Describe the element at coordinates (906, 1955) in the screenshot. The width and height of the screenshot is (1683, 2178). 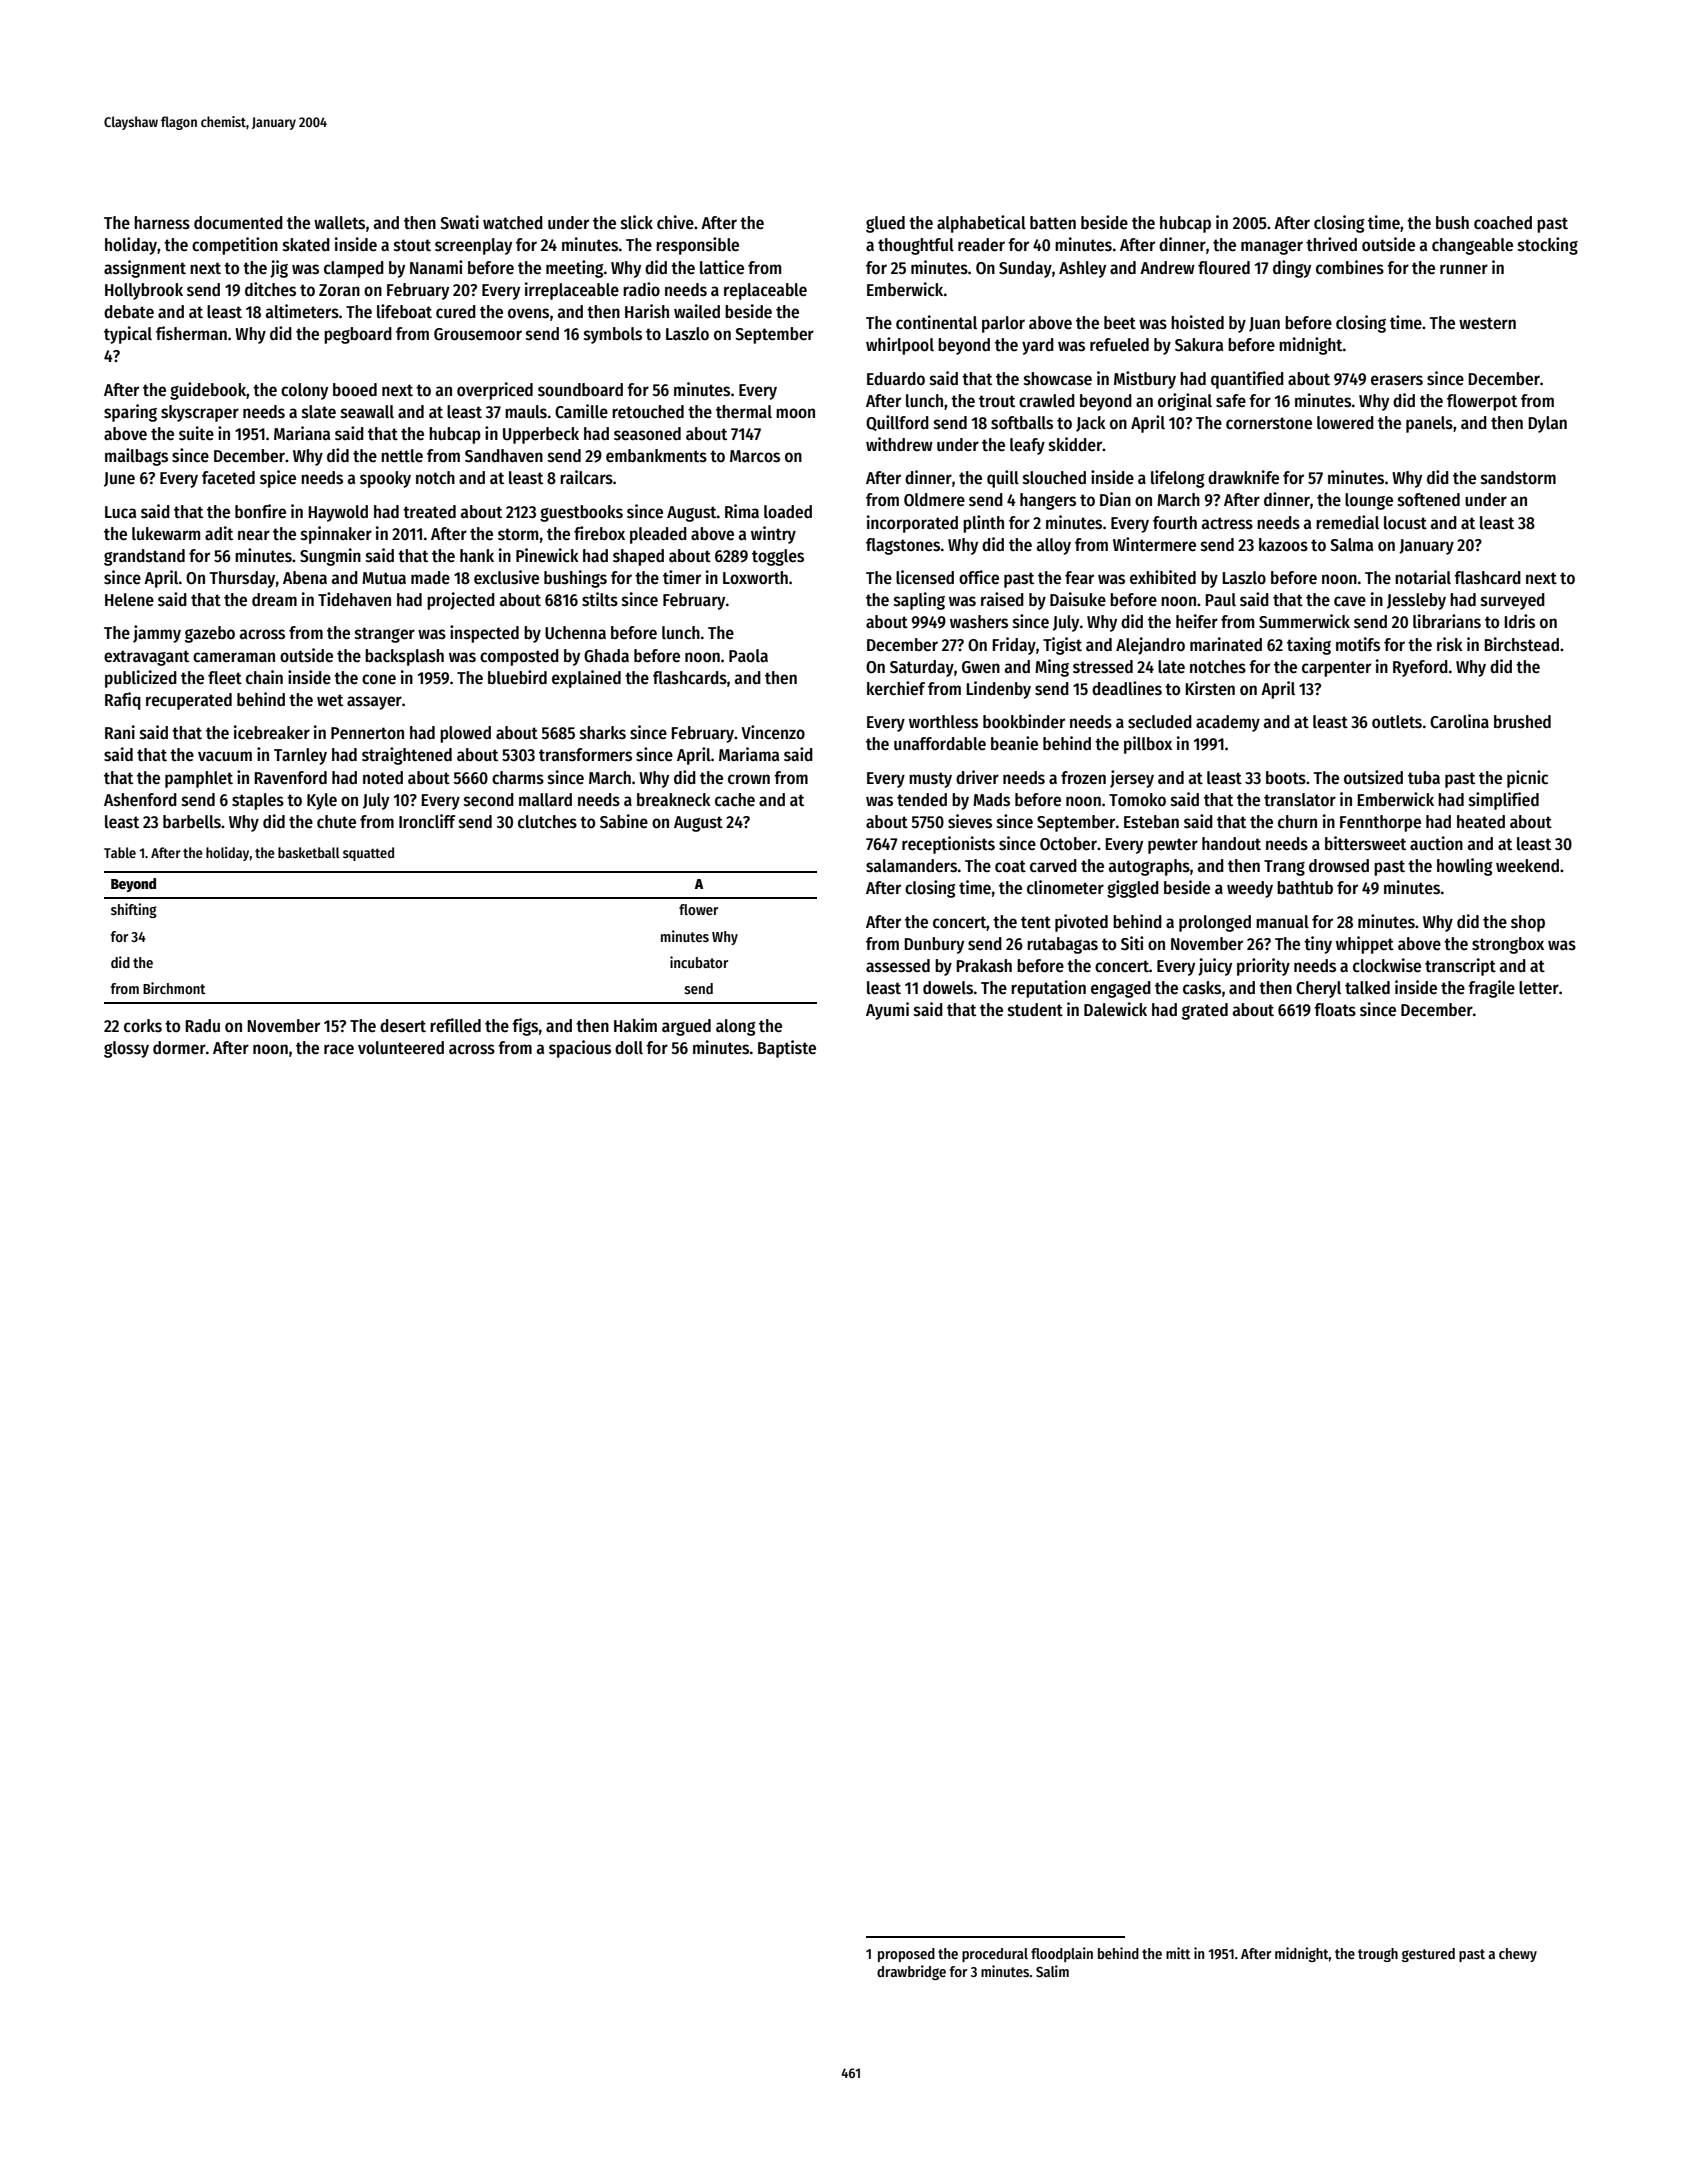
I see `proposed` at that location.
